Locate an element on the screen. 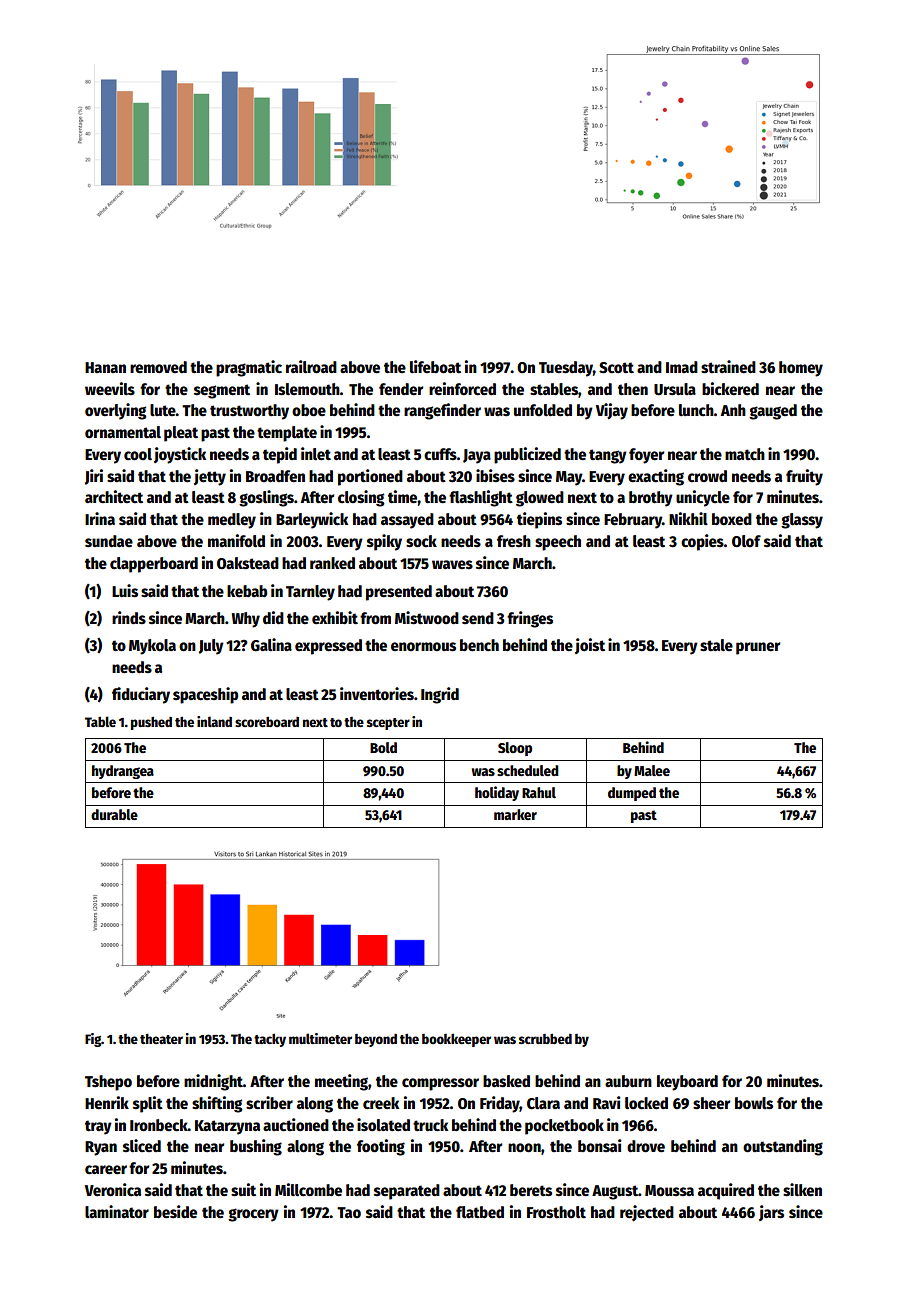  lute is located at coordinates (163, 410).
